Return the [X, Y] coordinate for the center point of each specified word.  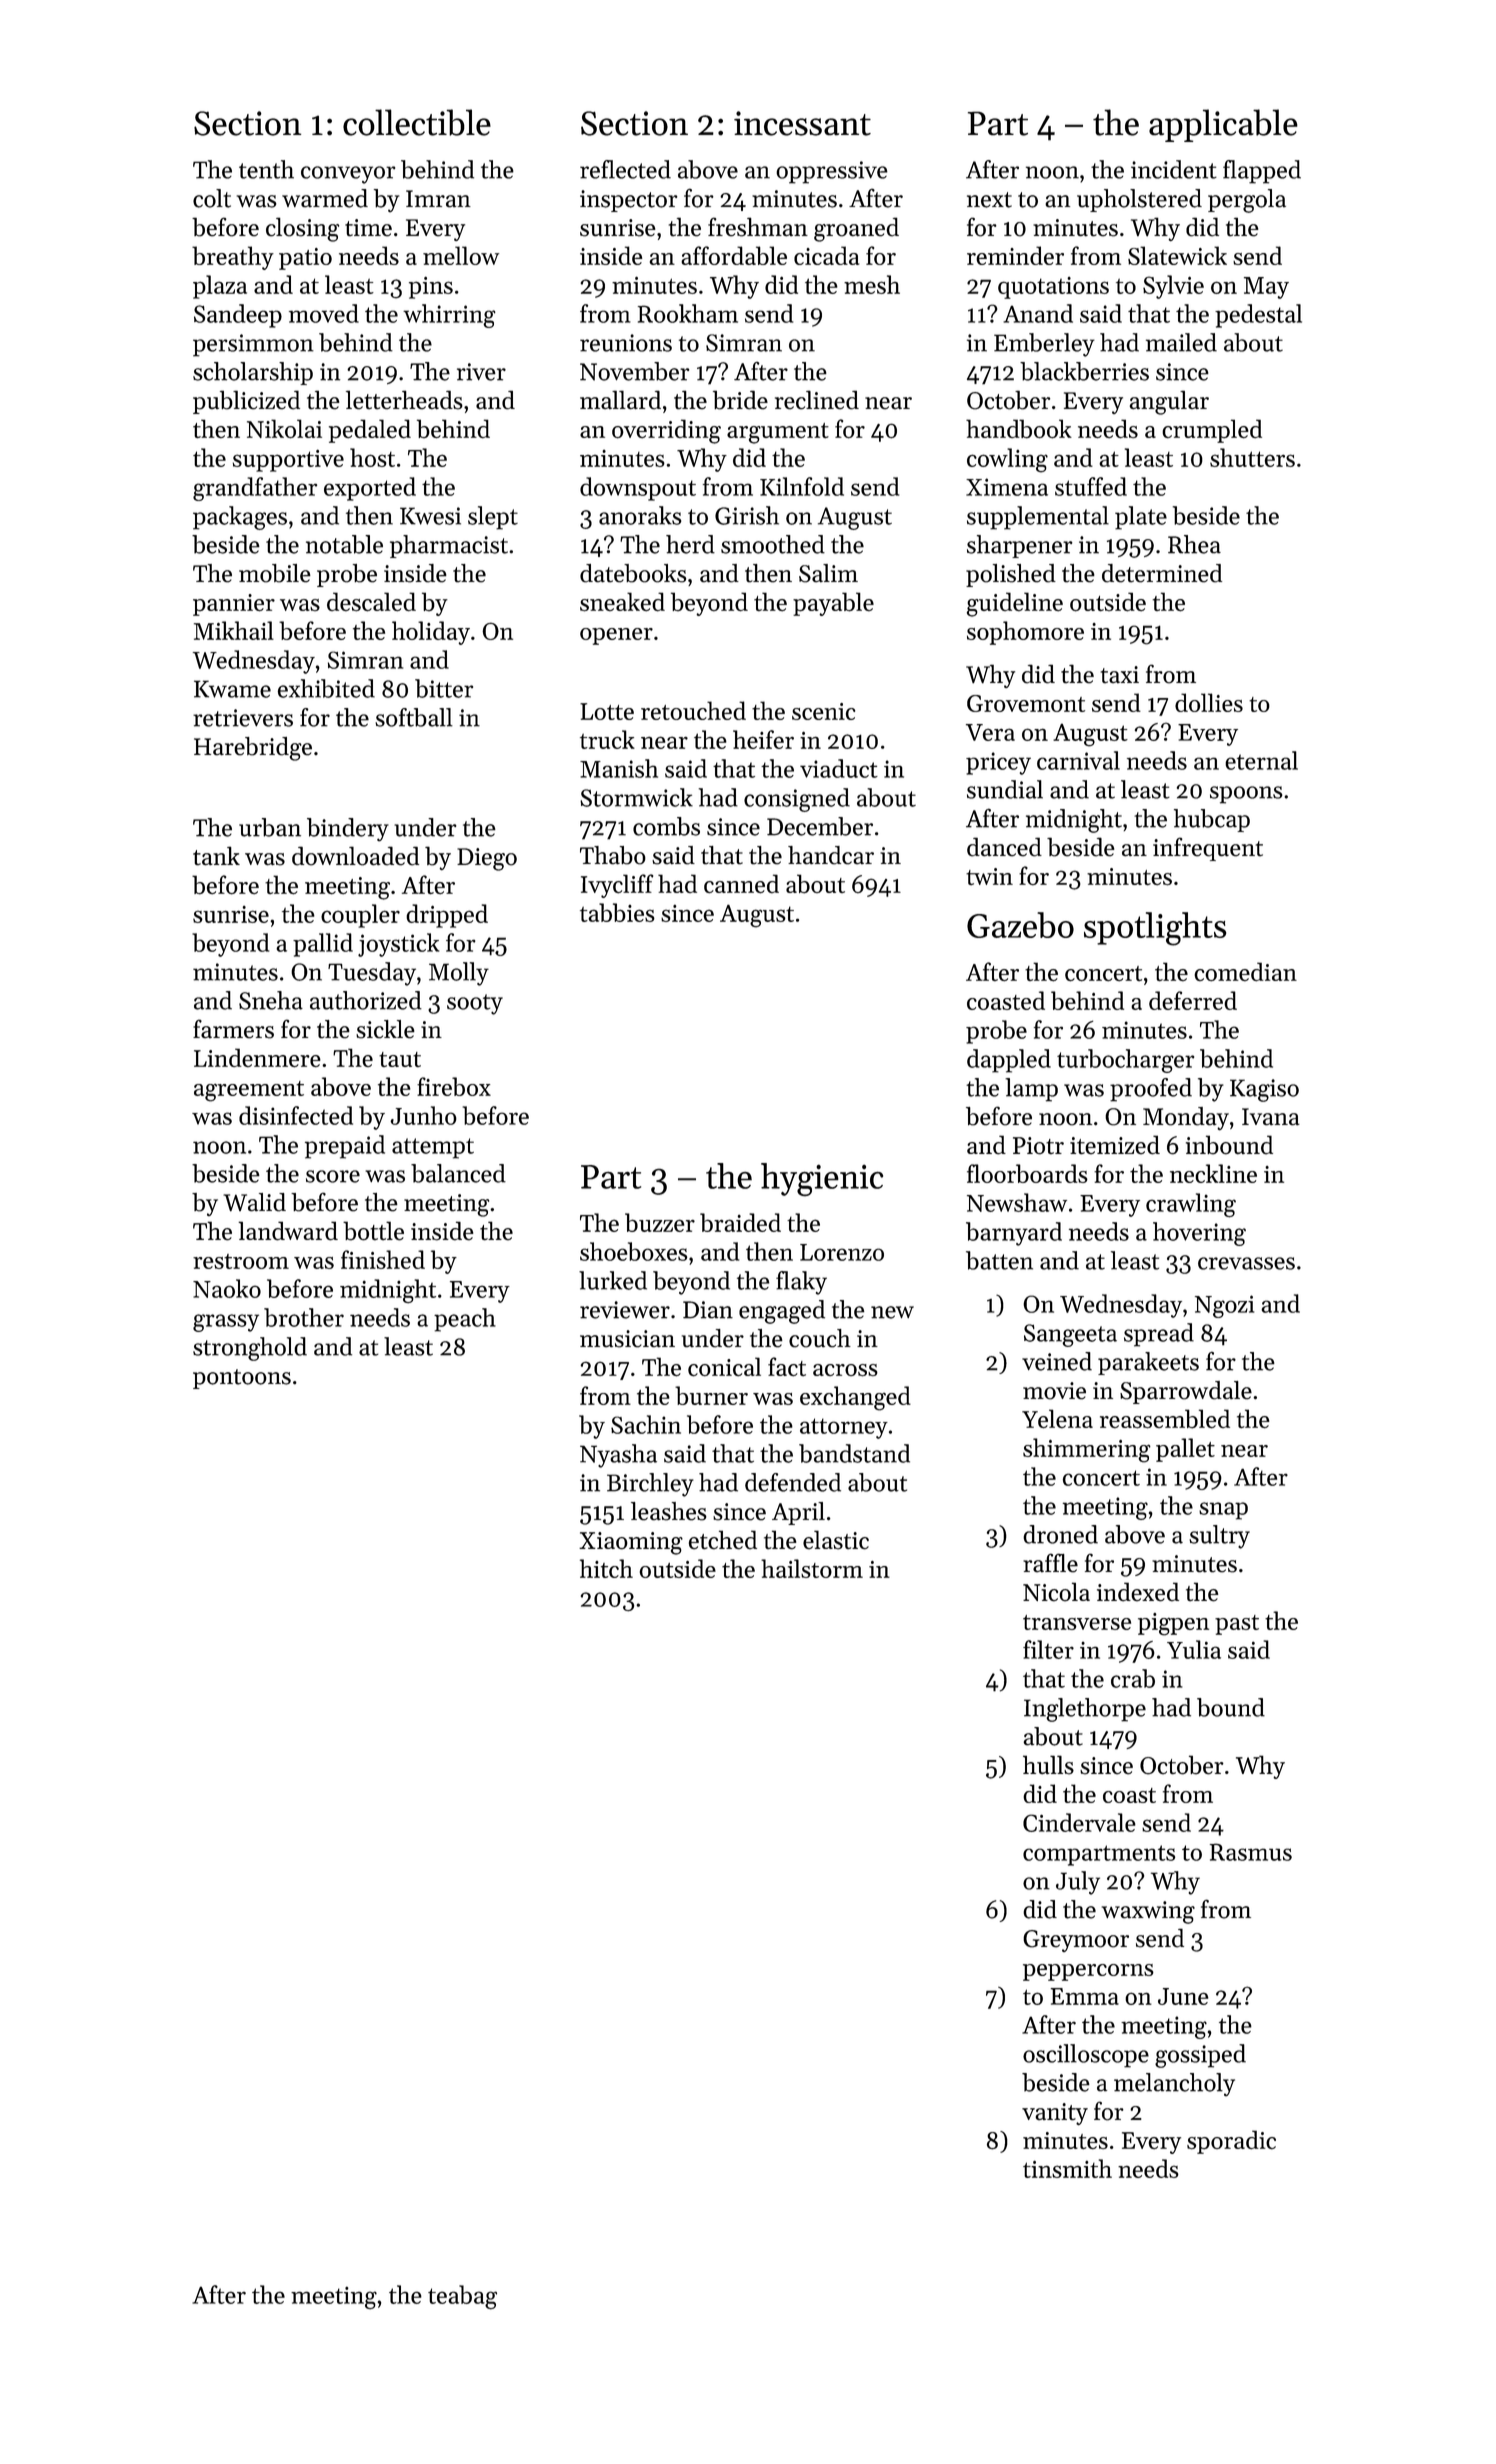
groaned [856, 229]
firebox [454, 1086]
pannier [234, 605]
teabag [462, 2297]
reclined [817, 400]
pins [431, 287]
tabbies [617, 912]
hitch [606, 1568]
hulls [1048, 1765]
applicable [1223, 125]
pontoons [242, 1379]
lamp [1031, 1090]
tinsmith [1067, 2168]
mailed [1181, 342]
